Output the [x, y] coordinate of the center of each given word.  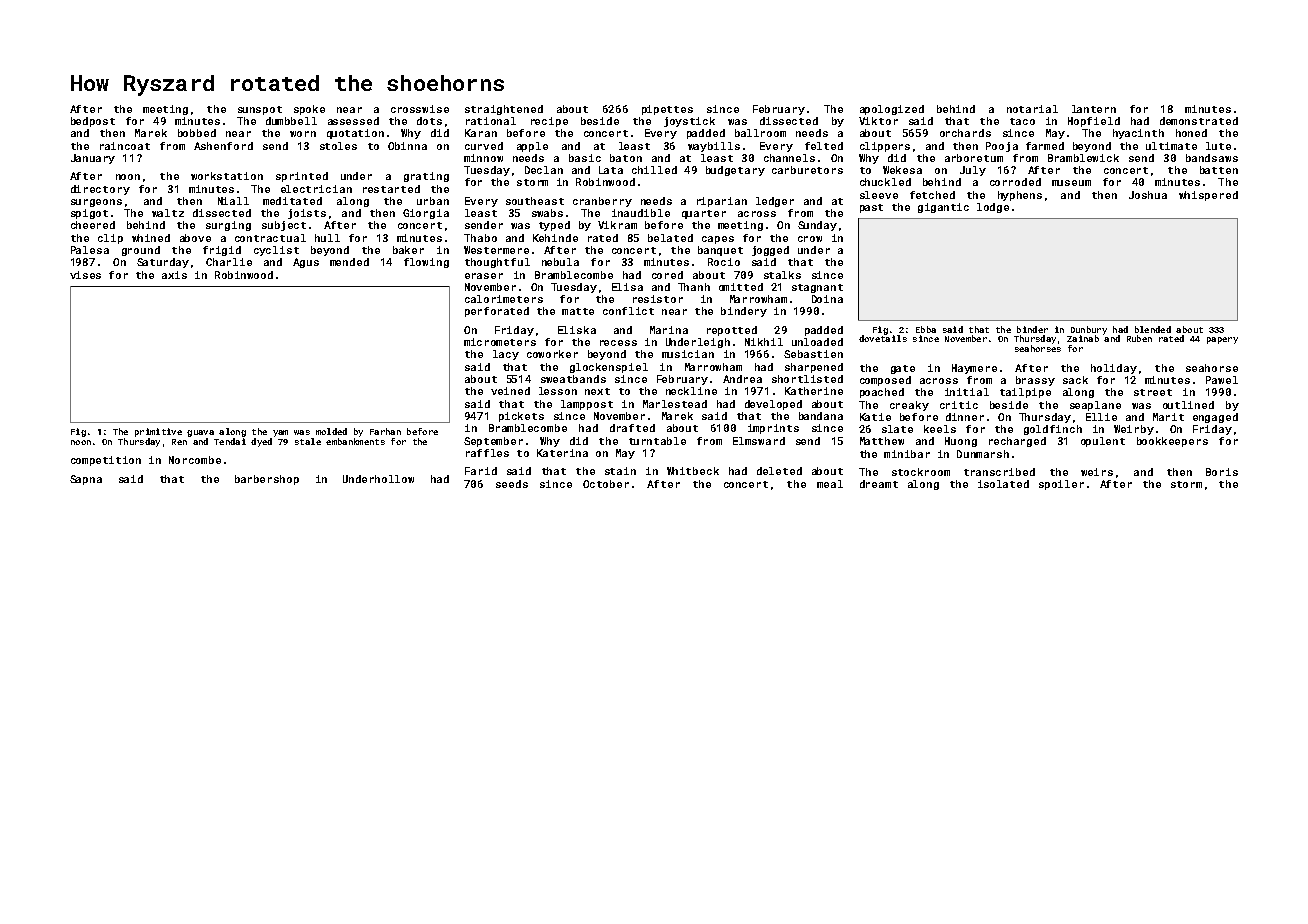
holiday [1114, 369]
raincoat [125, 146]
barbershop [267, 480]
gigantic [943, 208]
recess [618, 343]
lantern [1094, 109]
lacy [506, 355]
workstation [227, 176]
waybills [714, 147]
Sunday [817, 226]
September [493, 442]
